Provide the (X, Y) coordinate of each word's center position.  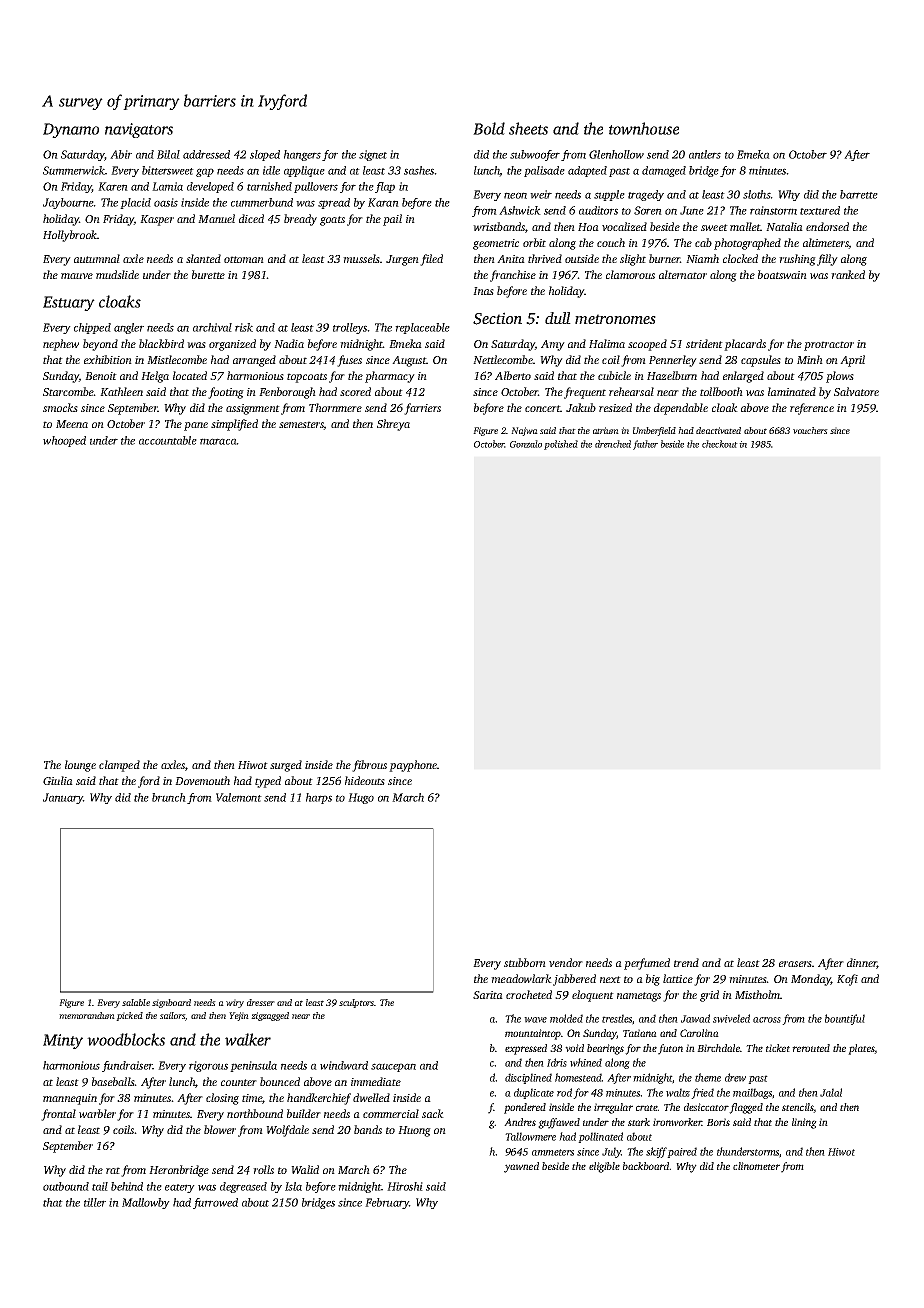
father (645, 445)
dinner (862, 963)
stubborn (525, 962)
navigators (139, 130)
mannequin (70, 1099)
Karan (383, 202)
